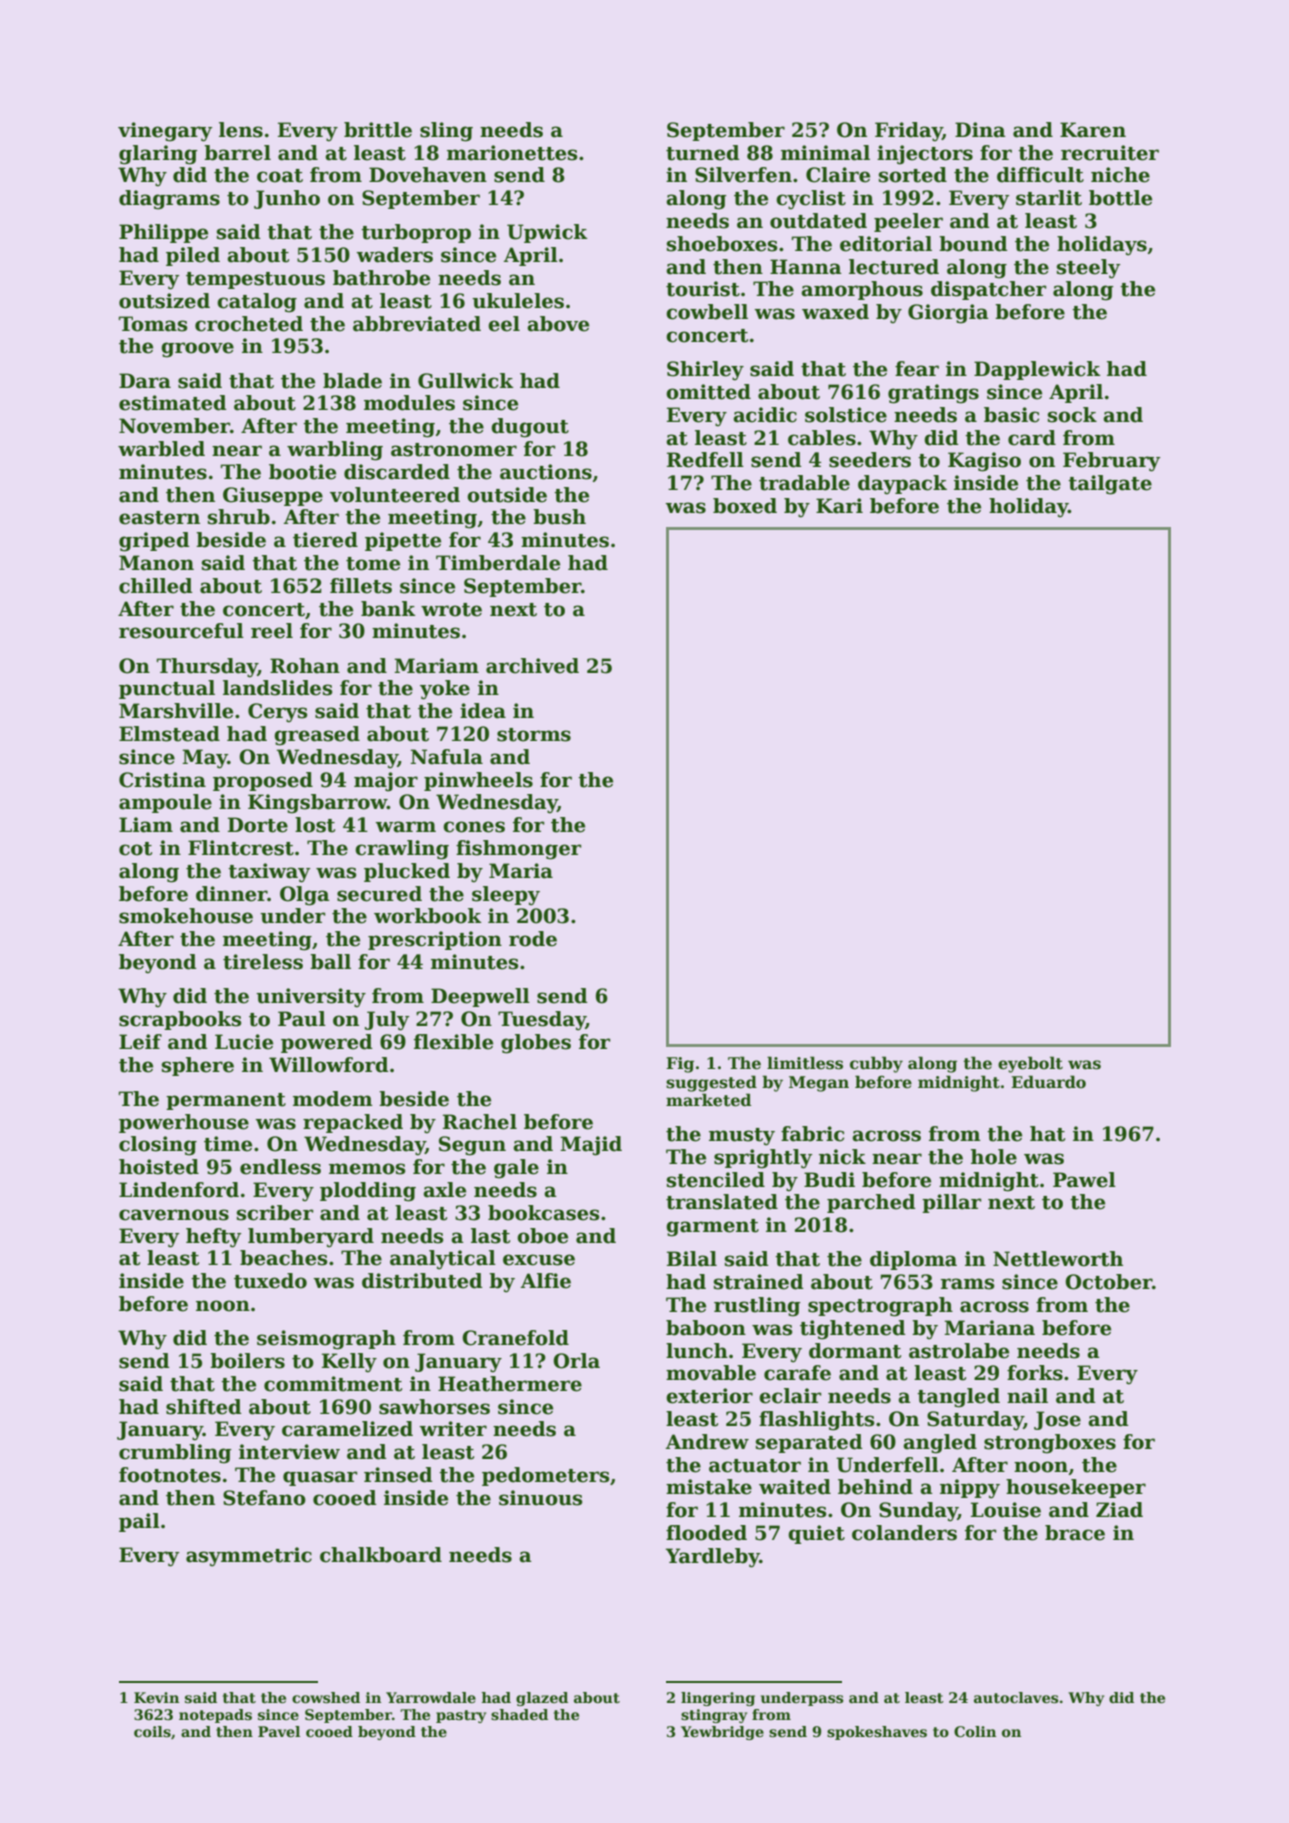 This page has height=1823, width=1289. What do you see at coordinates (320, 1478) in the page?
I see `quasar` at bounding box center [320, 1478].
